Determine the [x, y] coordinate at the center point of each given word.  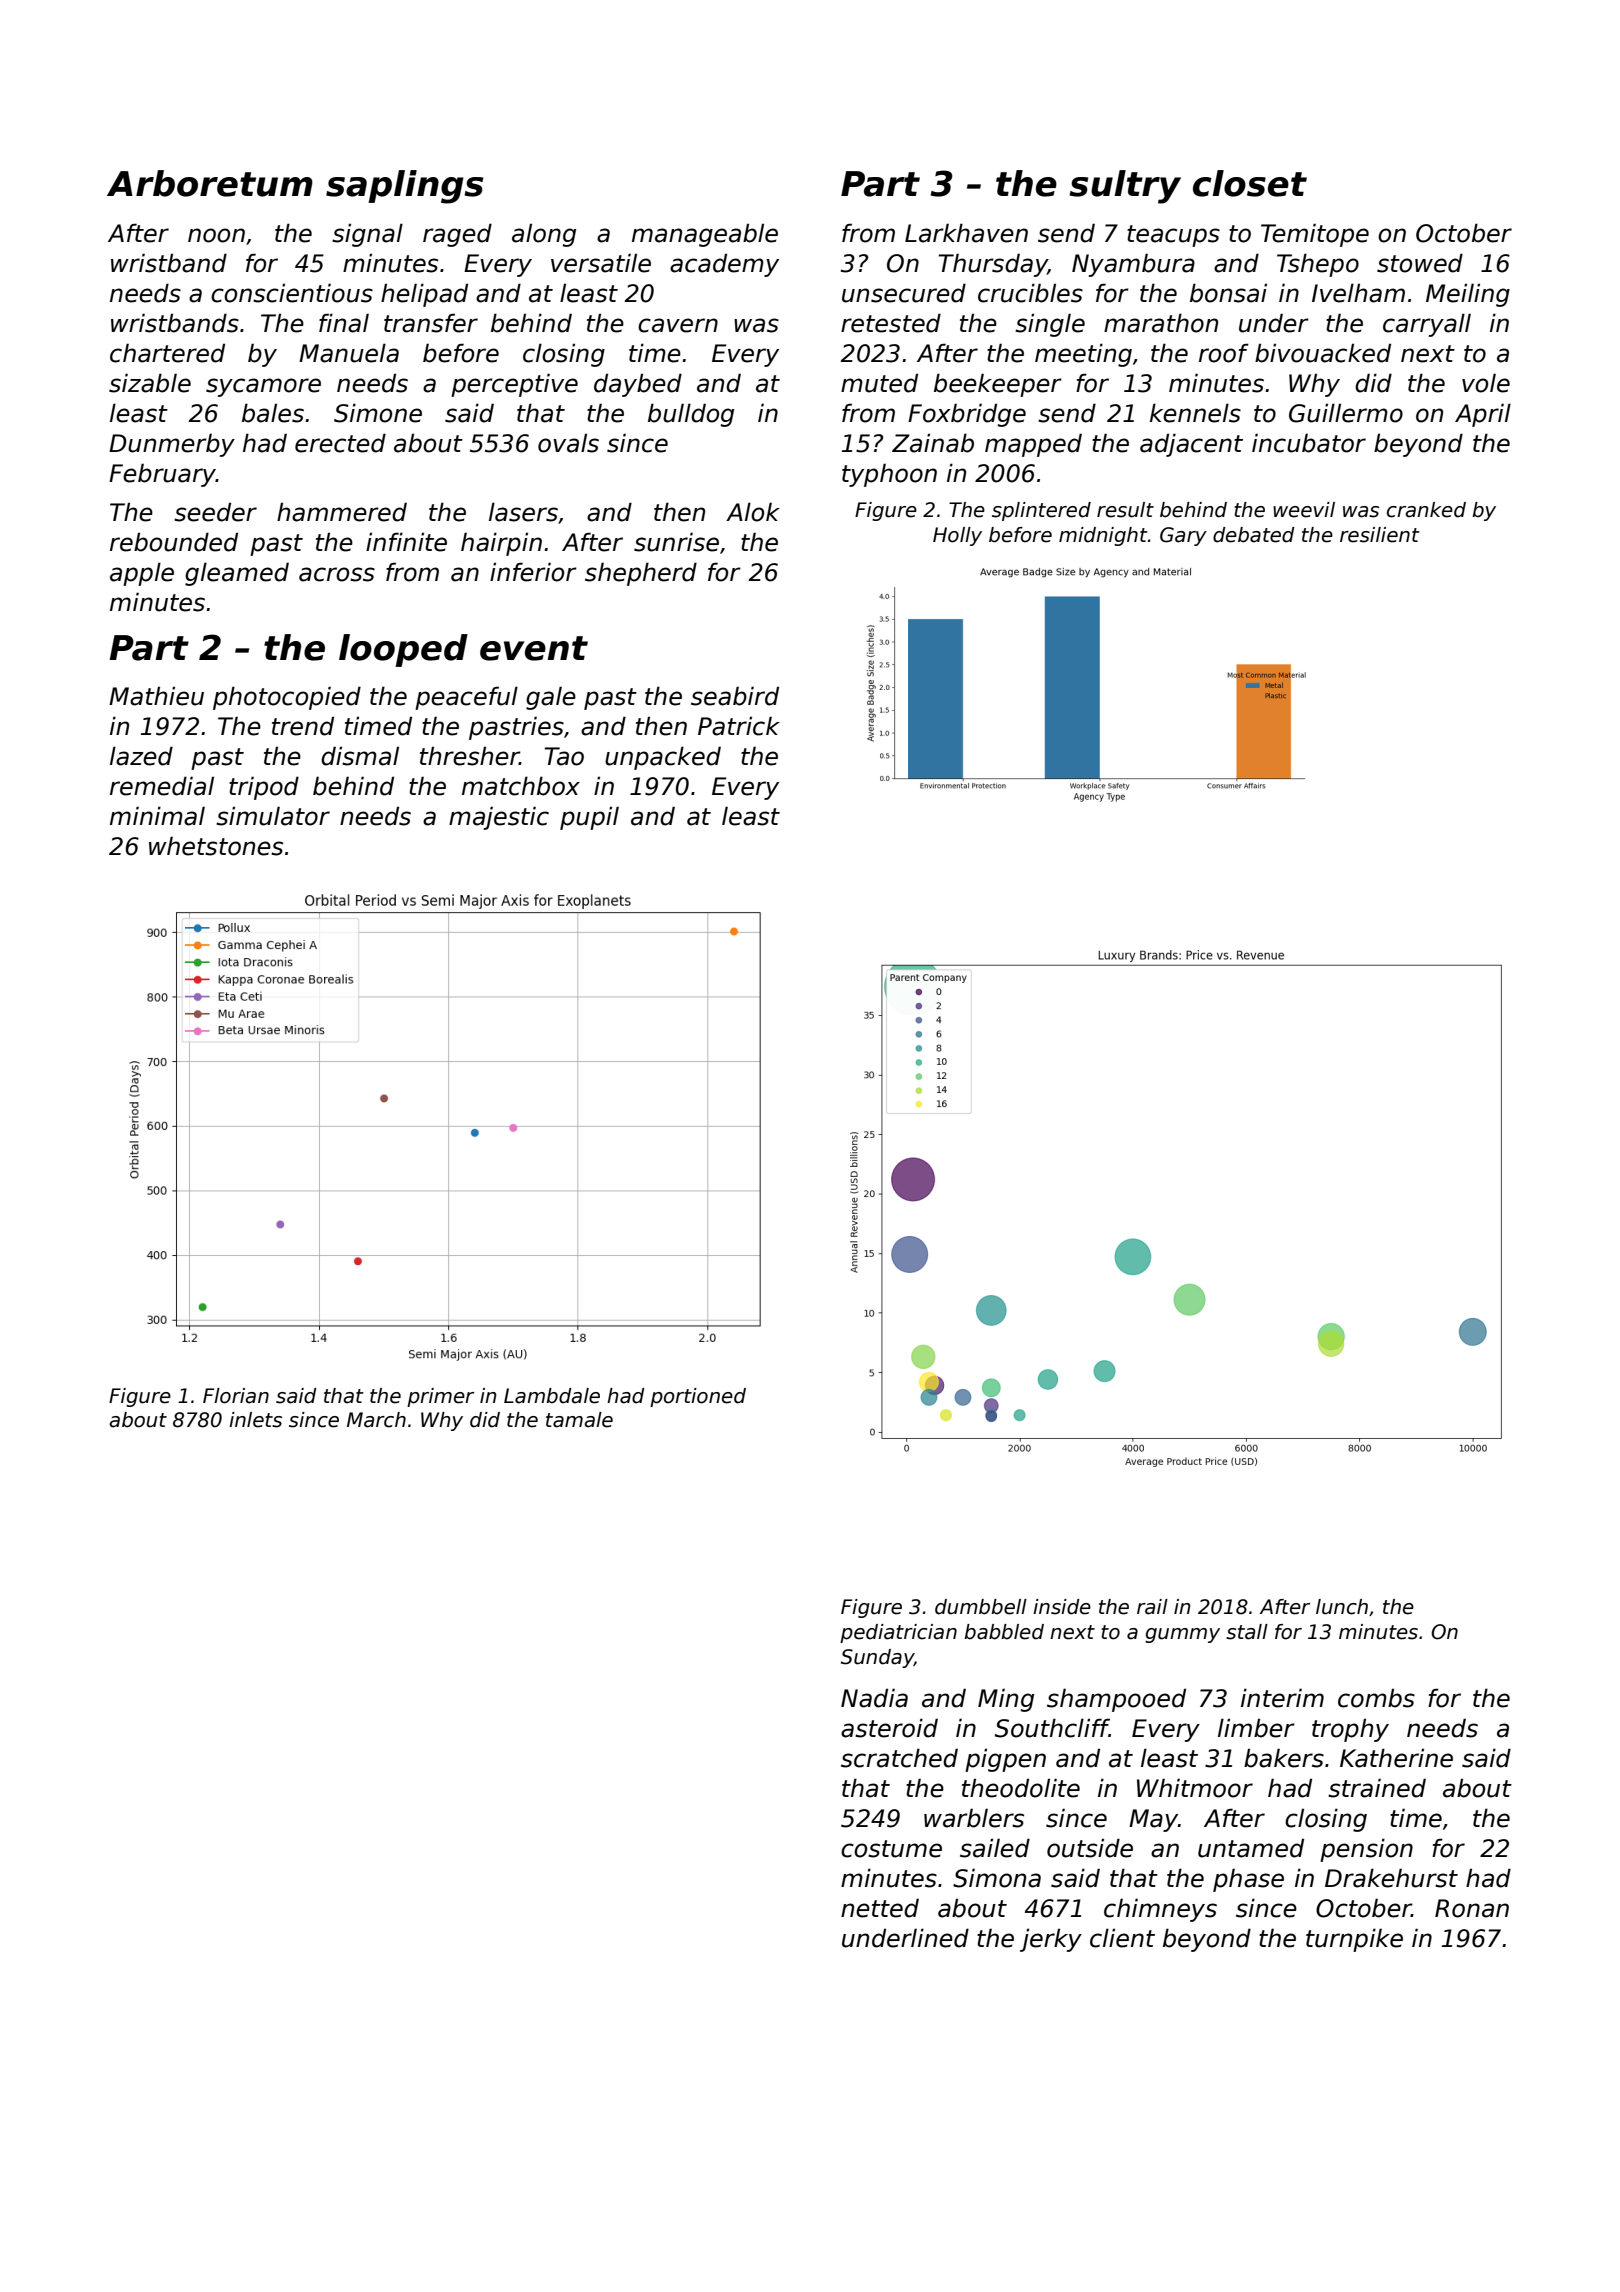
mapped [1033, 445]
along [544, 235]
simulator [273, 816]
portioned [698, 1397]
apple [142, 574]
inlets [255, 1420]
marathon [1161, 323]
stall [1247, 1632]
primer [440, 1397]
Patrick [739, 726]
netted [880, 1908]
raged [457, 235]
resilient [1380, 535]
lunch [1342, 1607]
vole [1486, 383]
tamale [579, 1420]
